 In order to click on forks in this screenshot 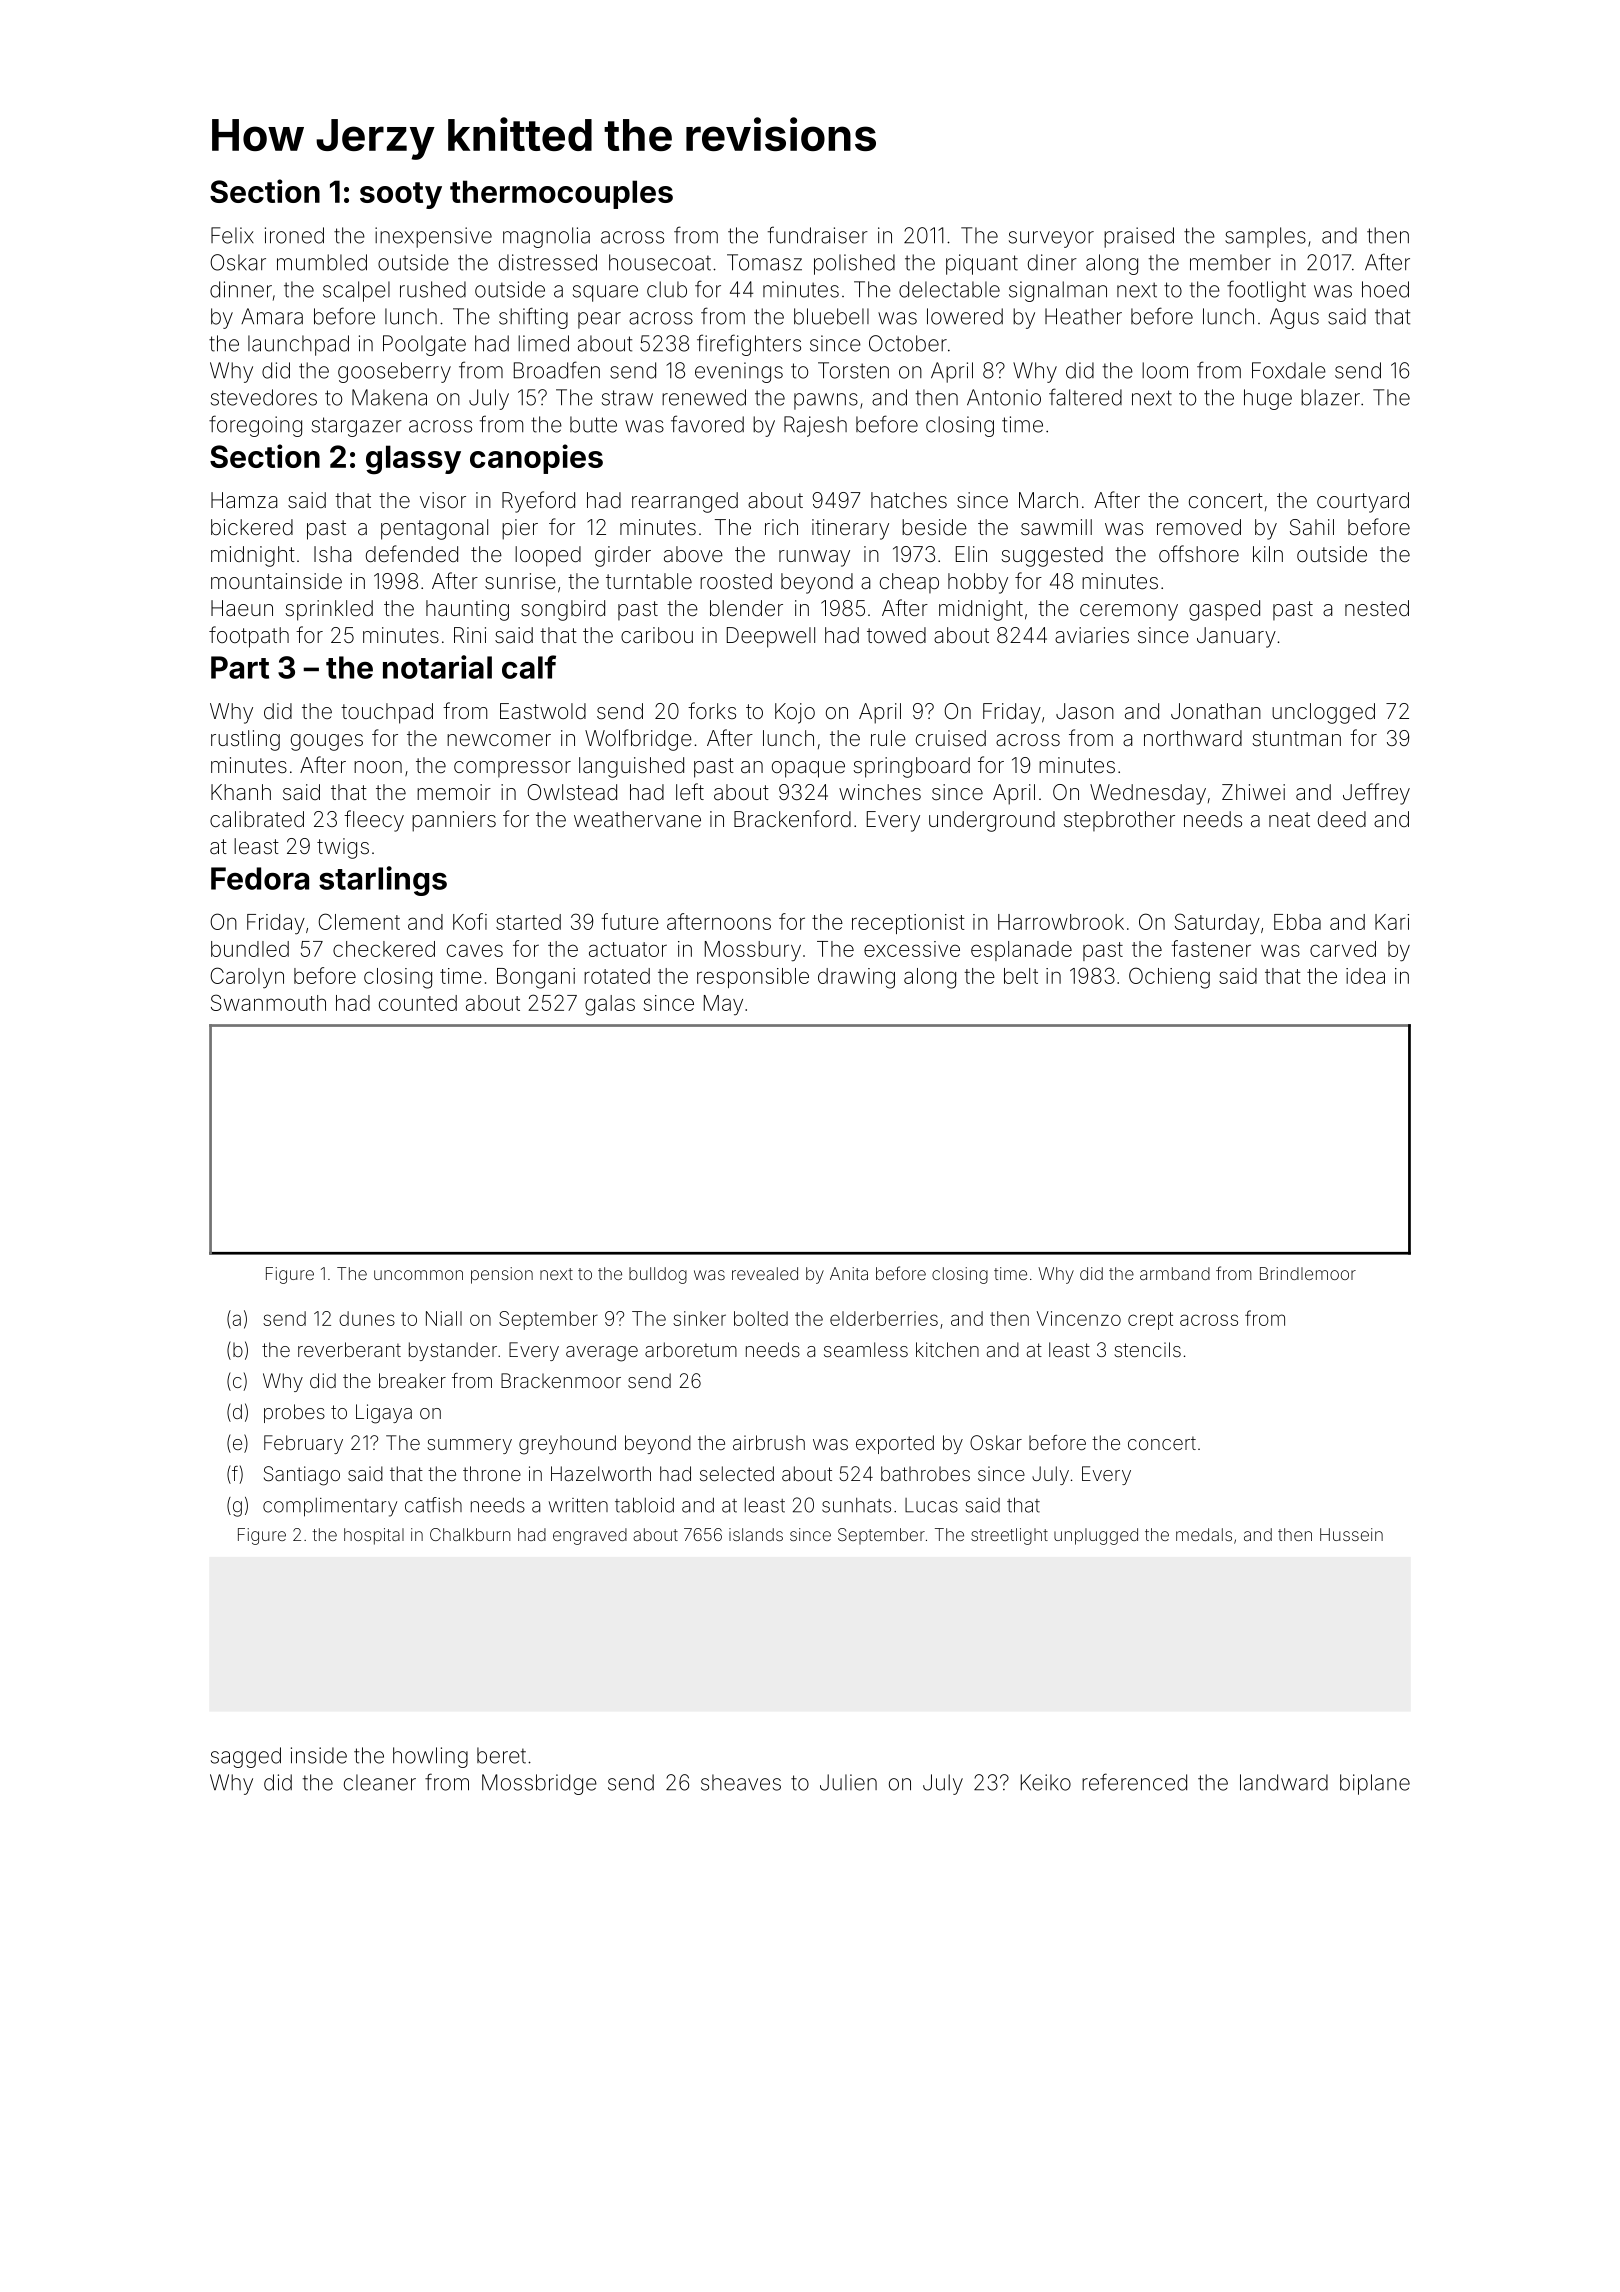, I will do `click(712, 710)`.
